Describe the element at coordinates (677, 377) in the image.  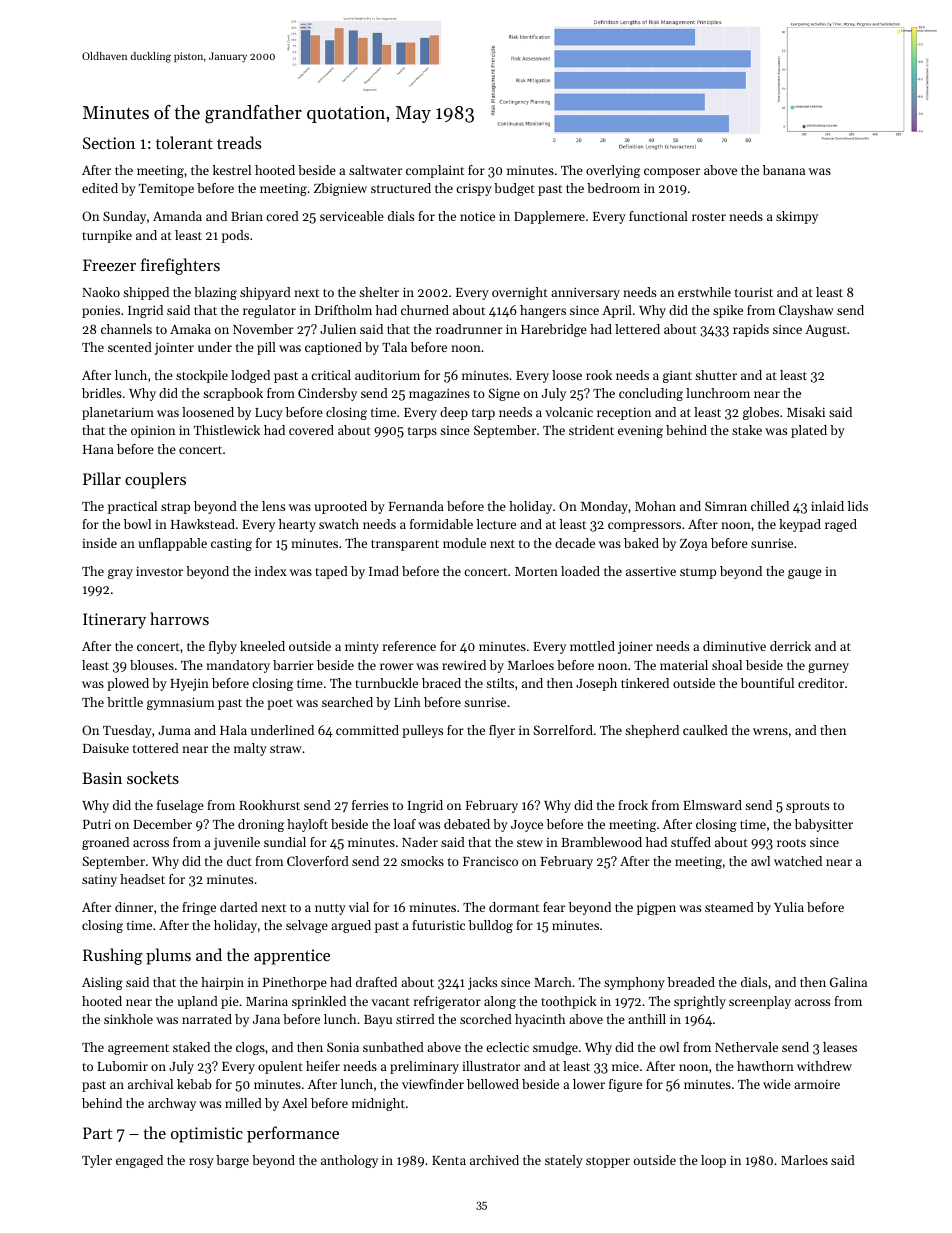
I see `giant` at that location.
